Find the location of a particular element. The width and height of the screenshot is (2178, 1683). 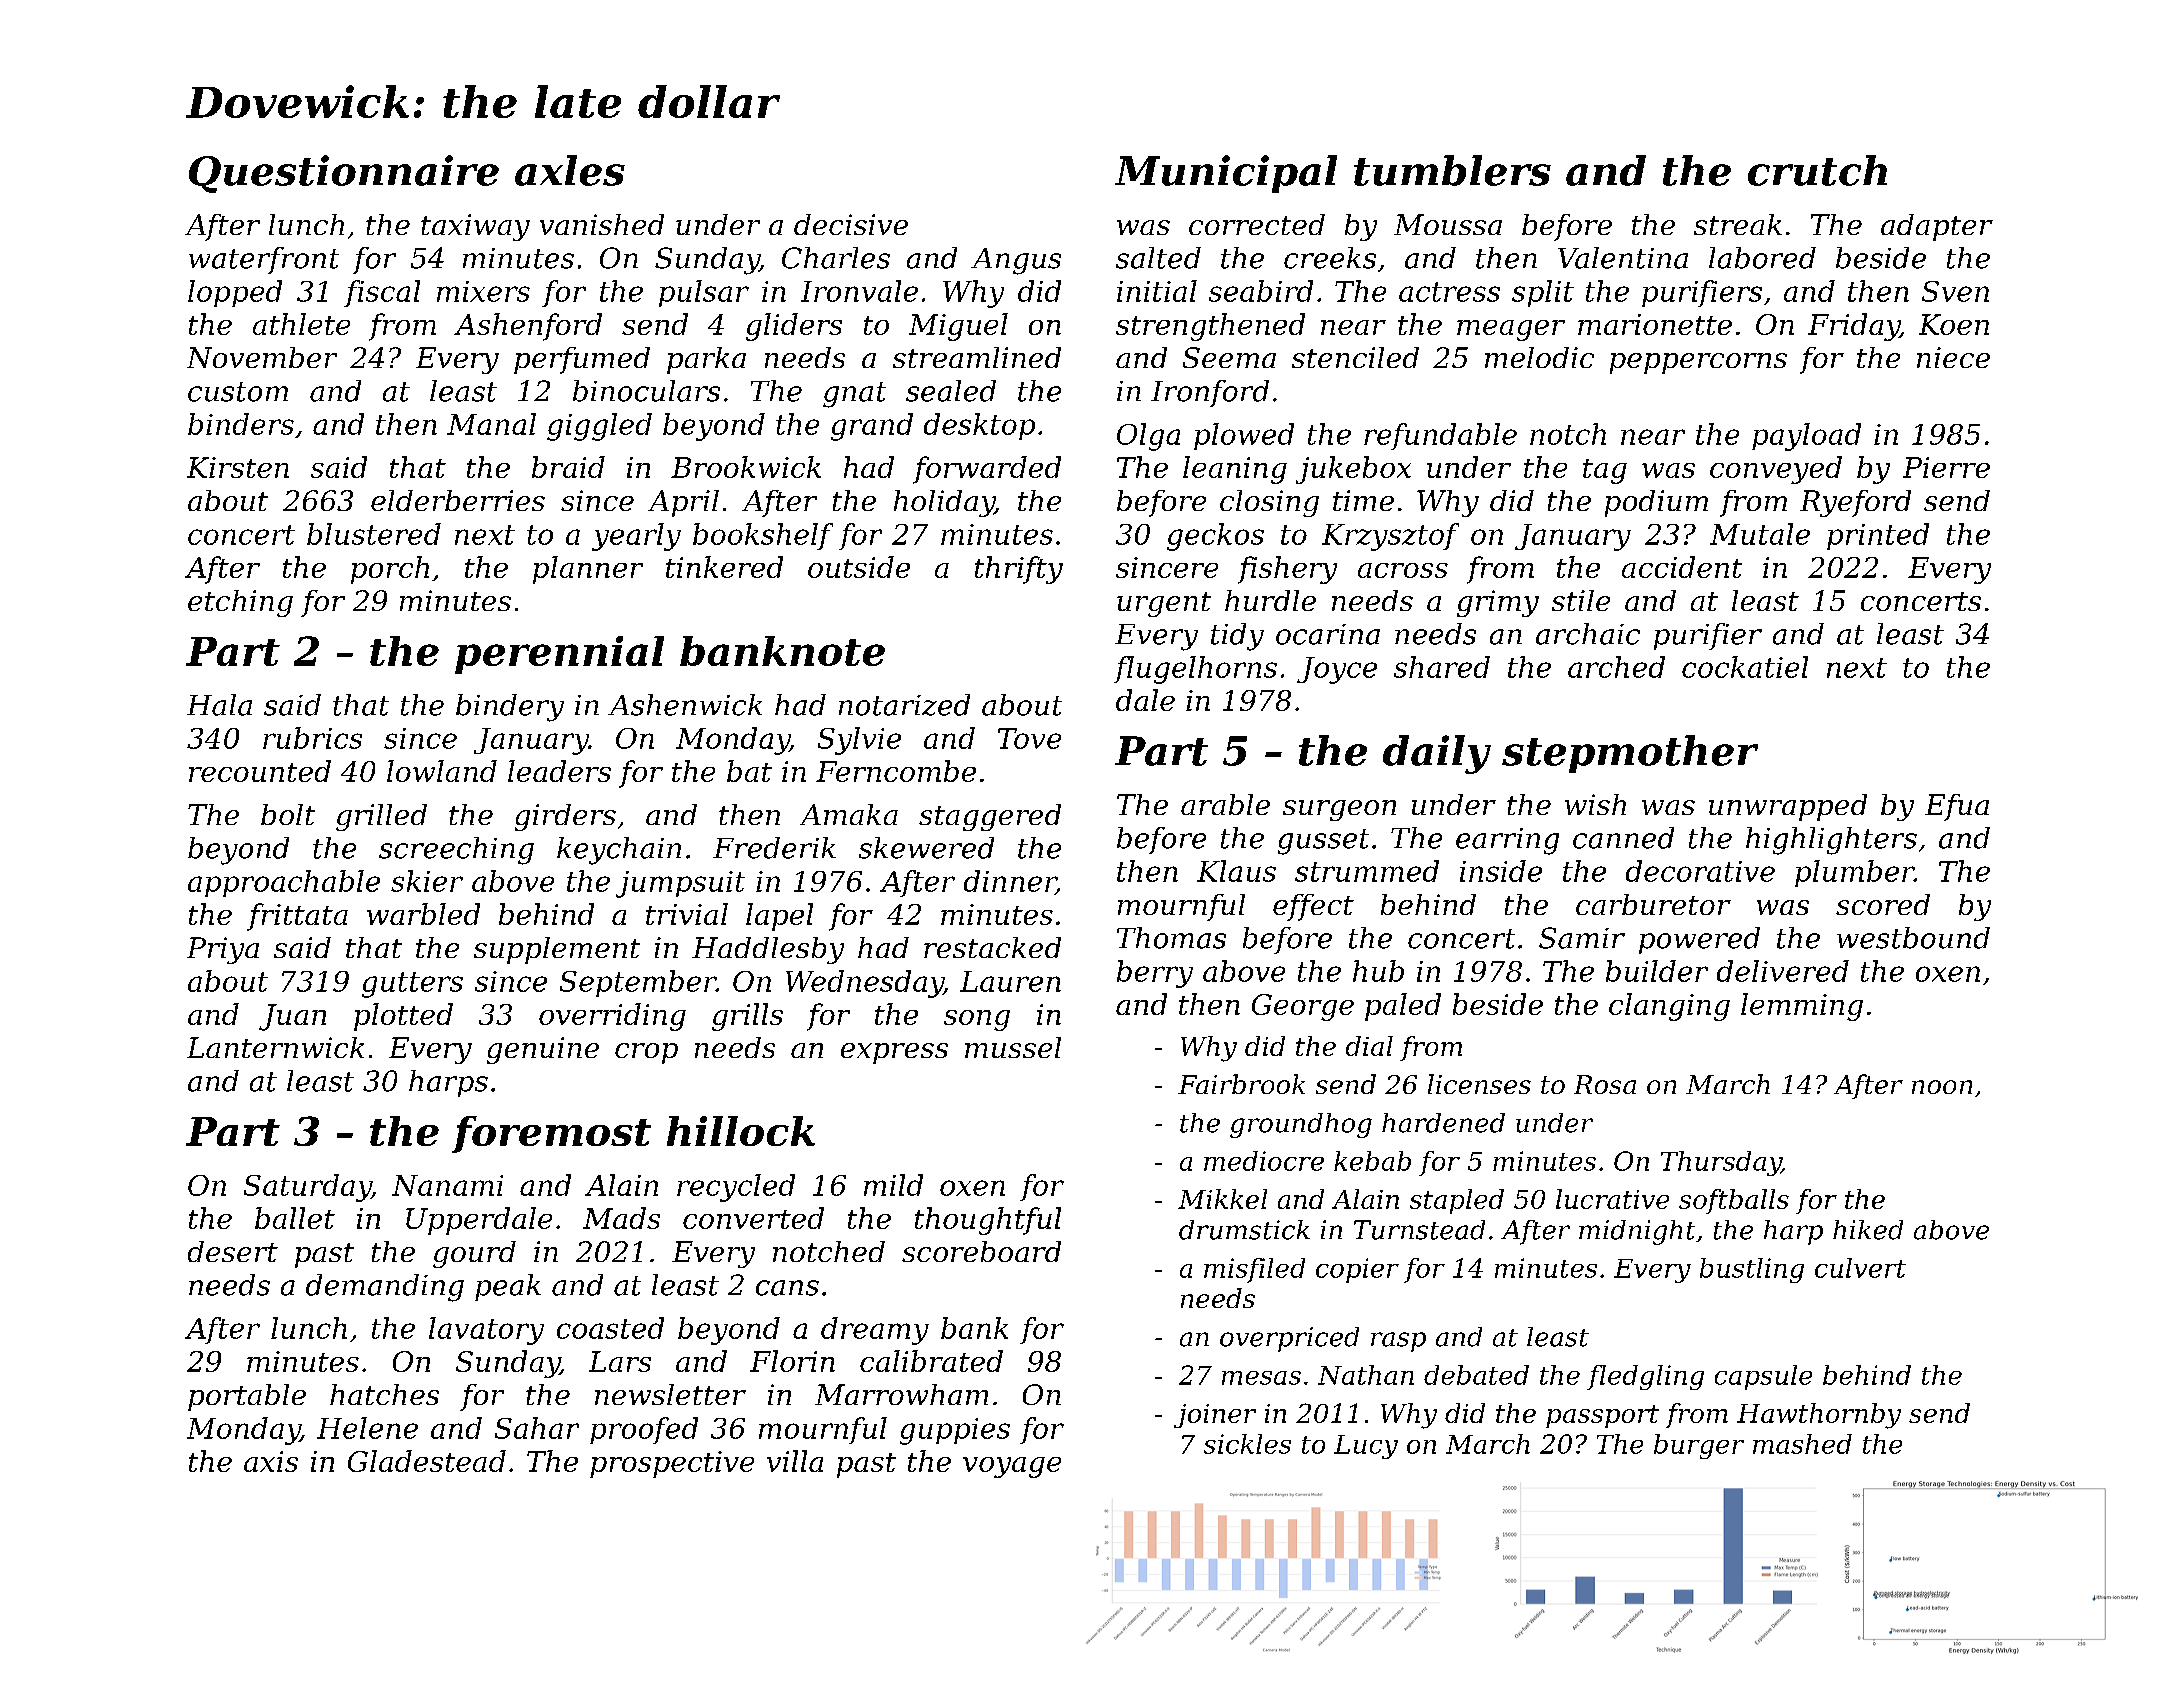

thoughtful is located at coordinates (988, 1221).
